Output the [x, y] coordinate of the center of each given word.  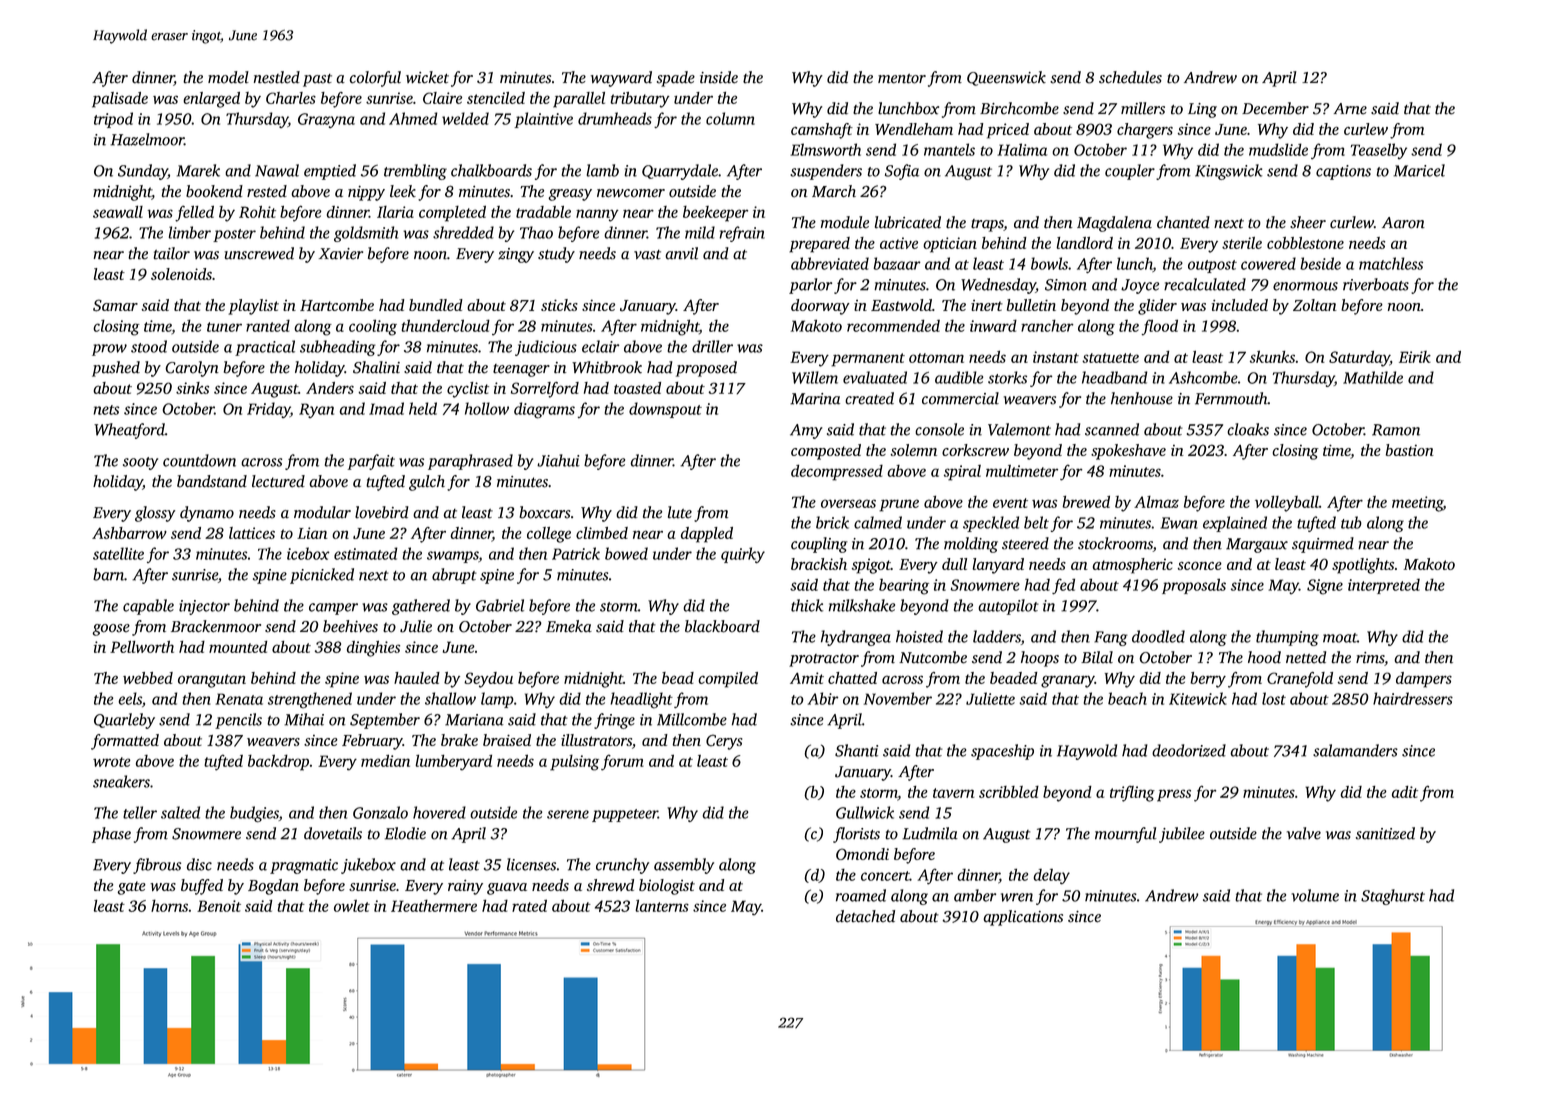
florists [856, 835]
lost [1274, 698]
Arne [1350, 109]
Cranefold [1300, 680]
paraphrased [470, 462]
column [730, 118]
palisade [120, 100]
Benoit [219, 906]
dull [954, 564]
